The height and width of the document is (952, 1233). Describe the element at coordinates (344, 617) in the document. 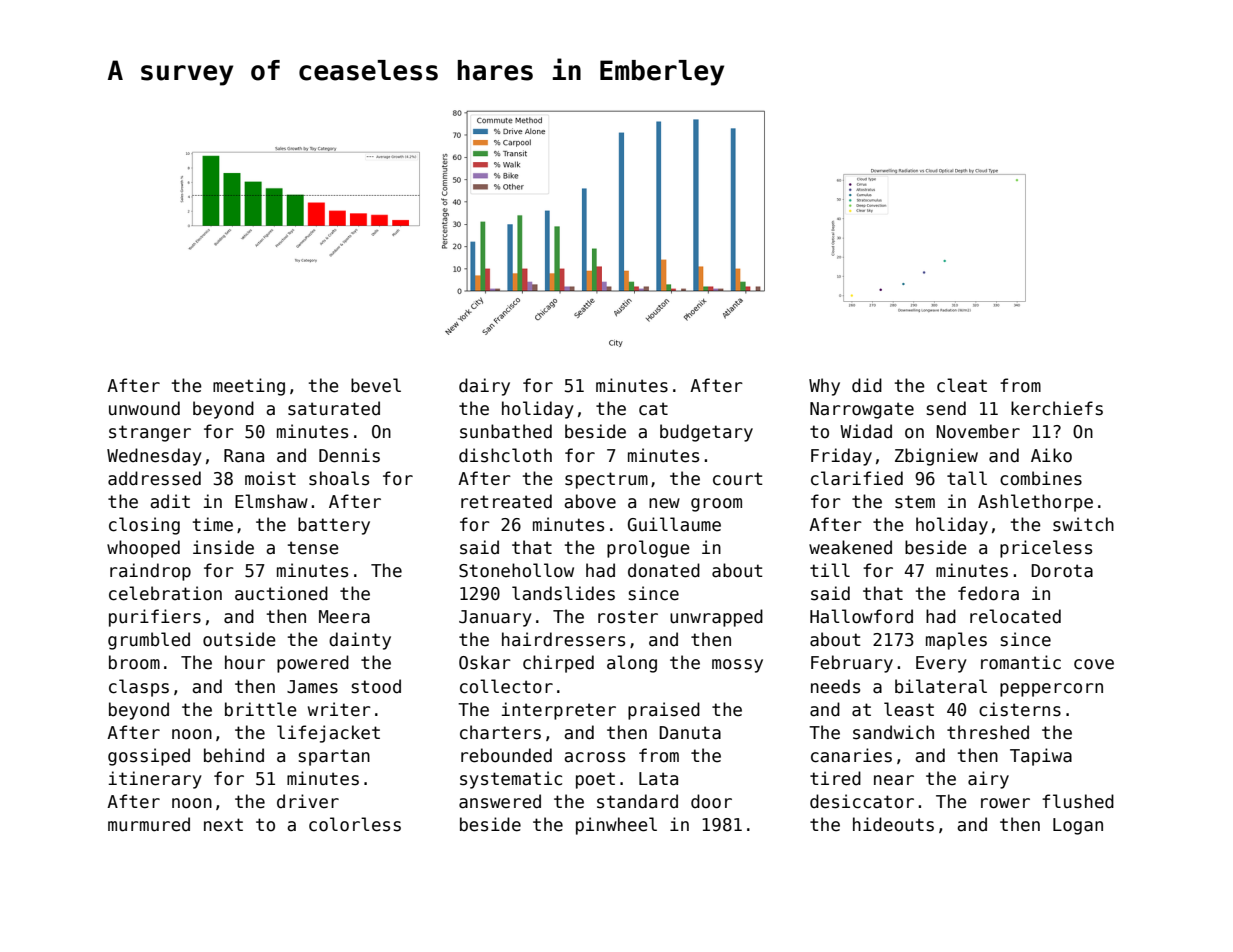

I see `Meera` at that location.
